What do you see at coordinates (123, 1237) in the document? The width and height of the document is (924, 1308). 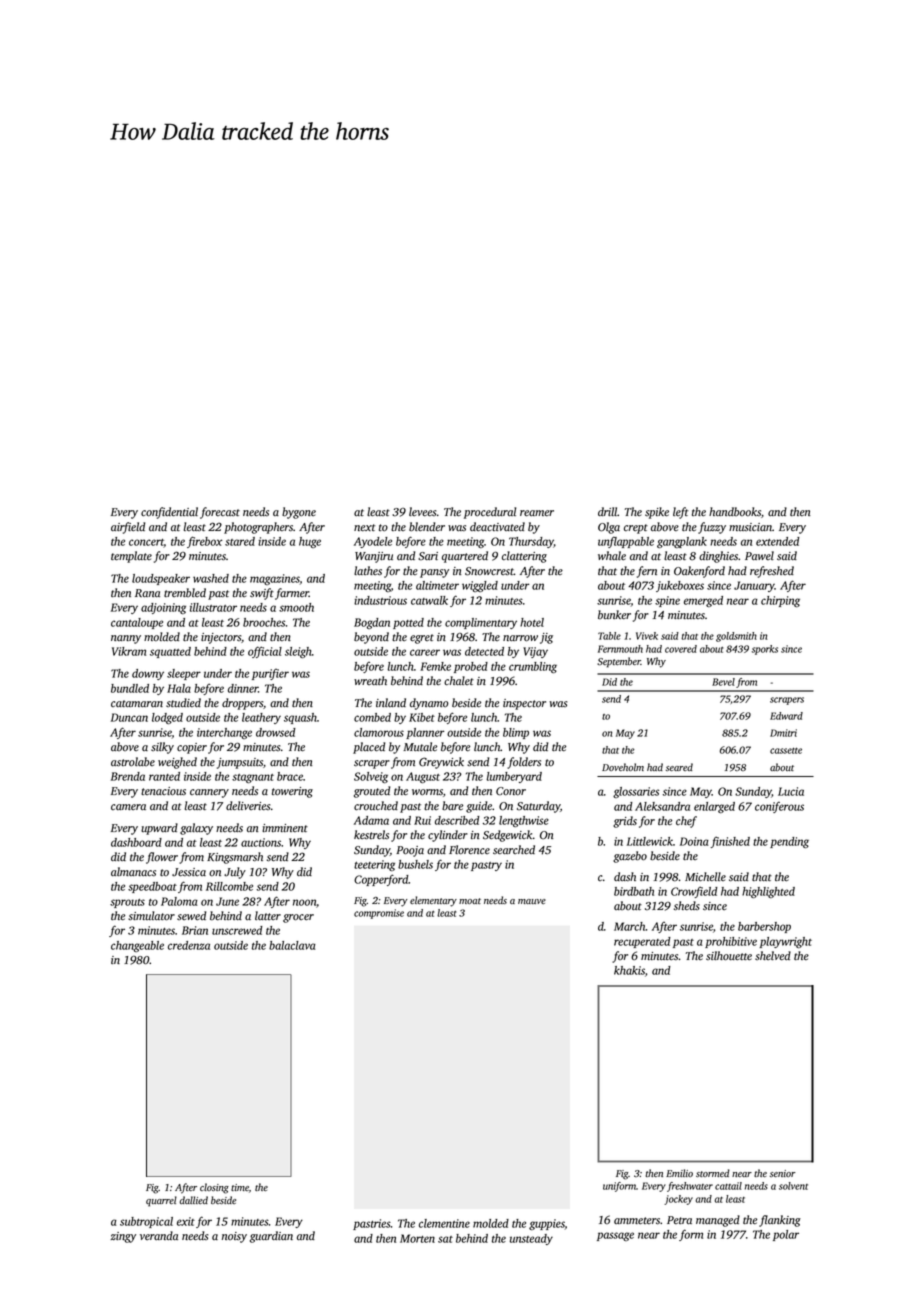 I see `zingy` at bounding box center [123, 1237].
